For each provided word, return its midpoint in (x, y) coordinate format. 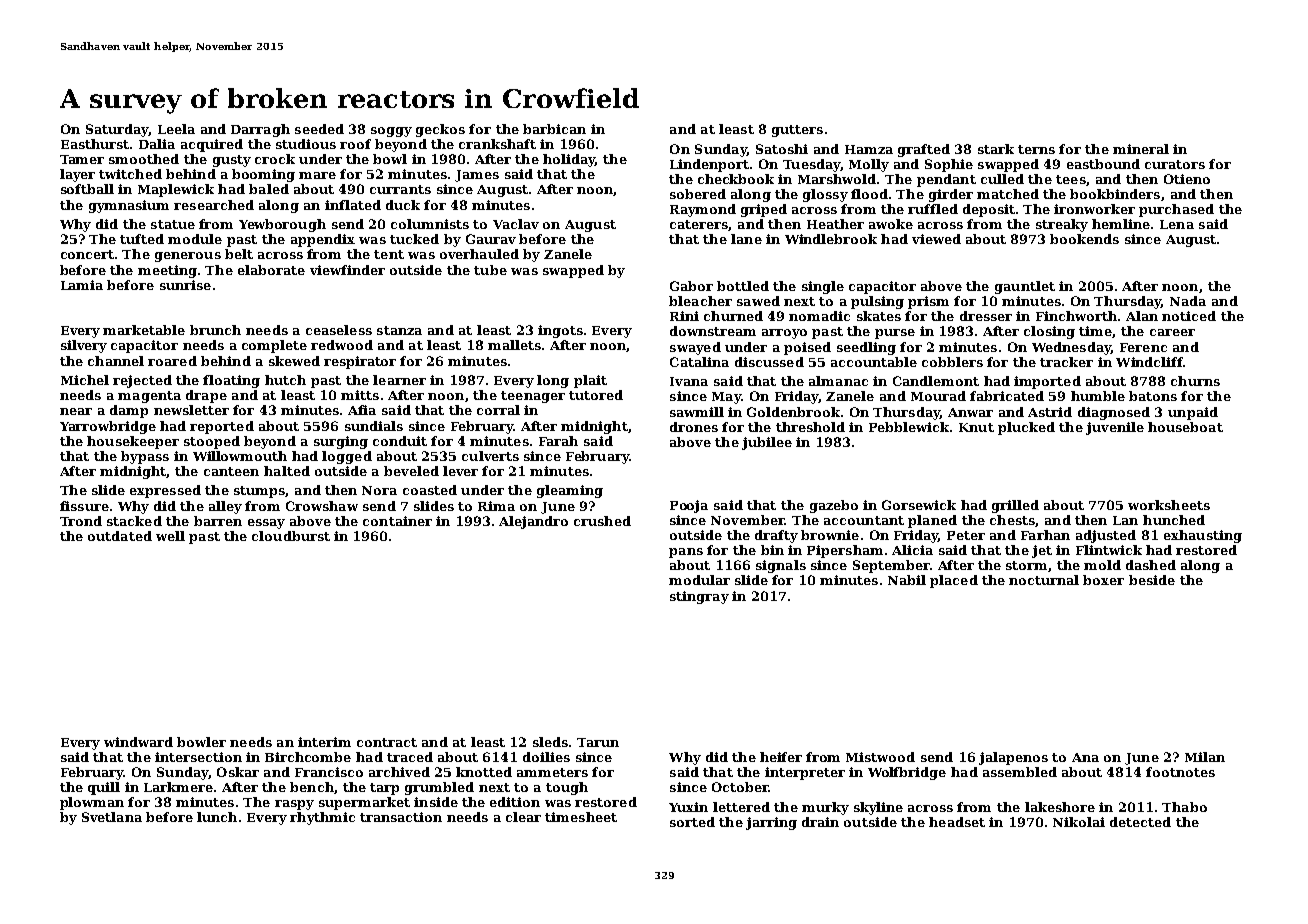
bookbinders (1115, 194)
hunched (1174, 520)
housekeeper (133, 442)
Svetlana (112, 817)
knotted (484, 772)
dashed (1151, 565)
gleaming (570, 491)
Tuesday (811, 165)
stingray (699, 597)
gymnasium (129, 206)
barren (218, 521)
